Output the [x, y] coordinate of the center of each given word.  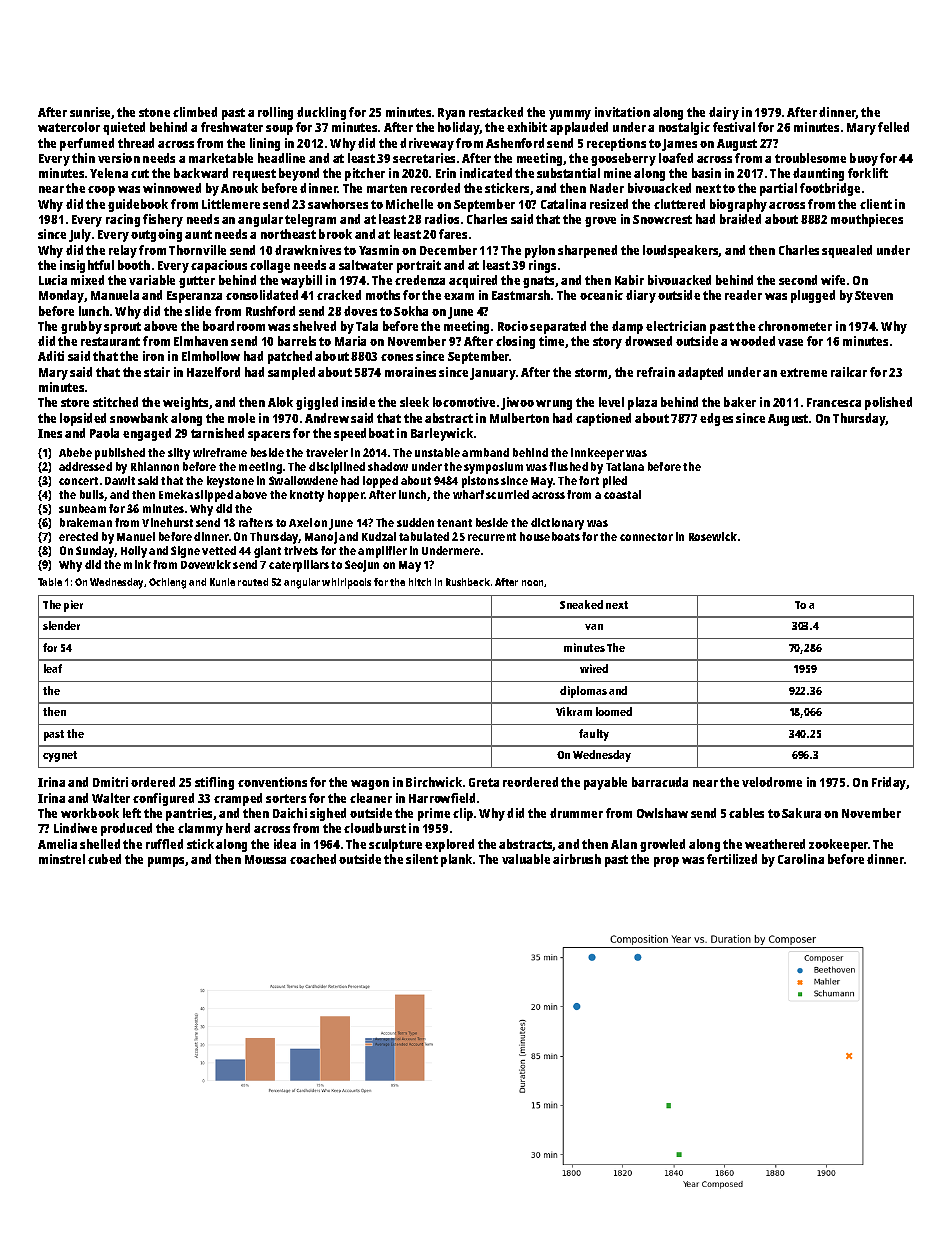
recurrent [492, 537]
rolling [275, 113]
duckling [321, 113]
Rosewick [713, 536]
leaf [53, 668]
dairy [724, 113]
